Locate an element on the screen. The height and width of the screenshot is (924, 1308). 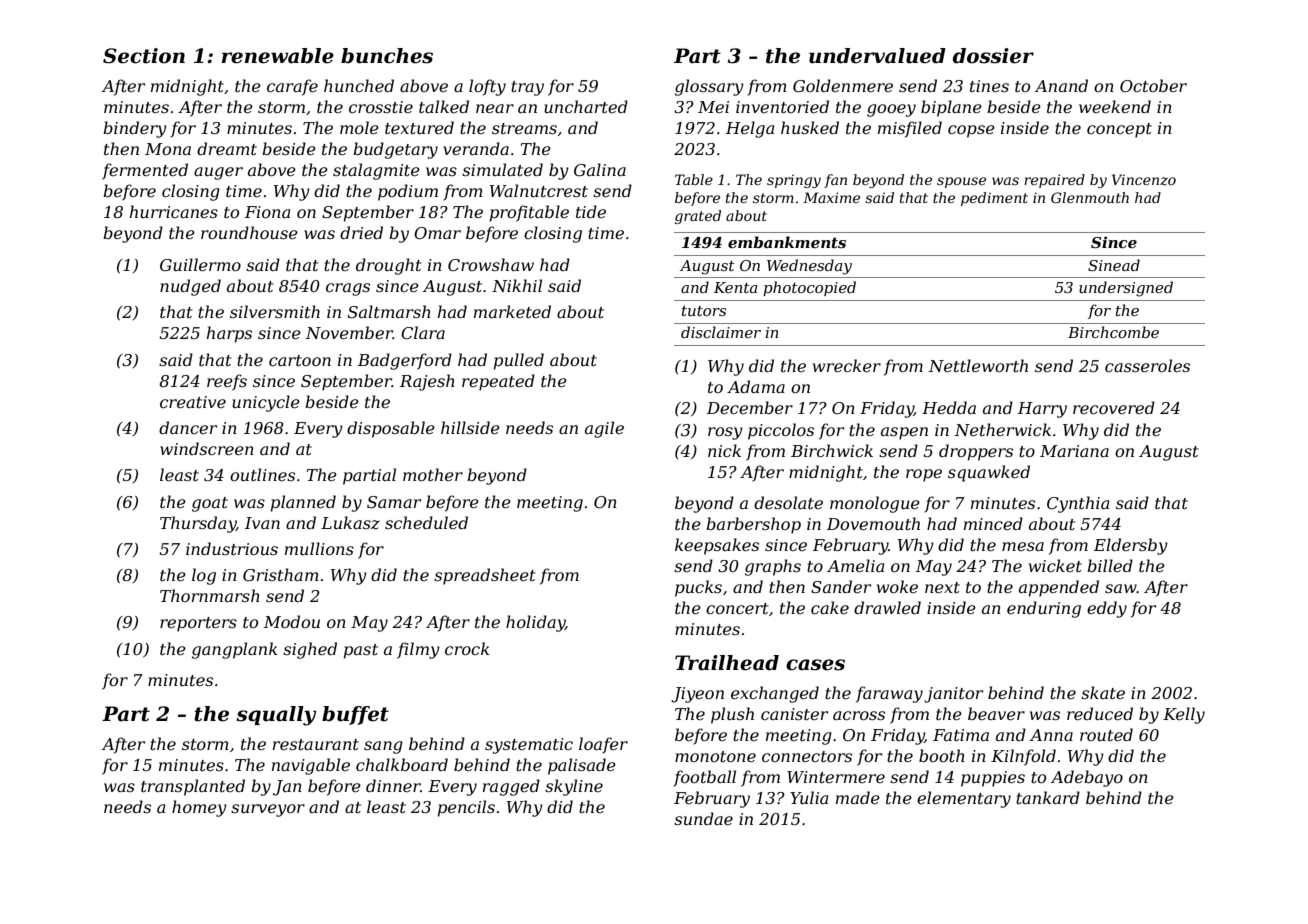
homey is located at coordinates (199, 808).
